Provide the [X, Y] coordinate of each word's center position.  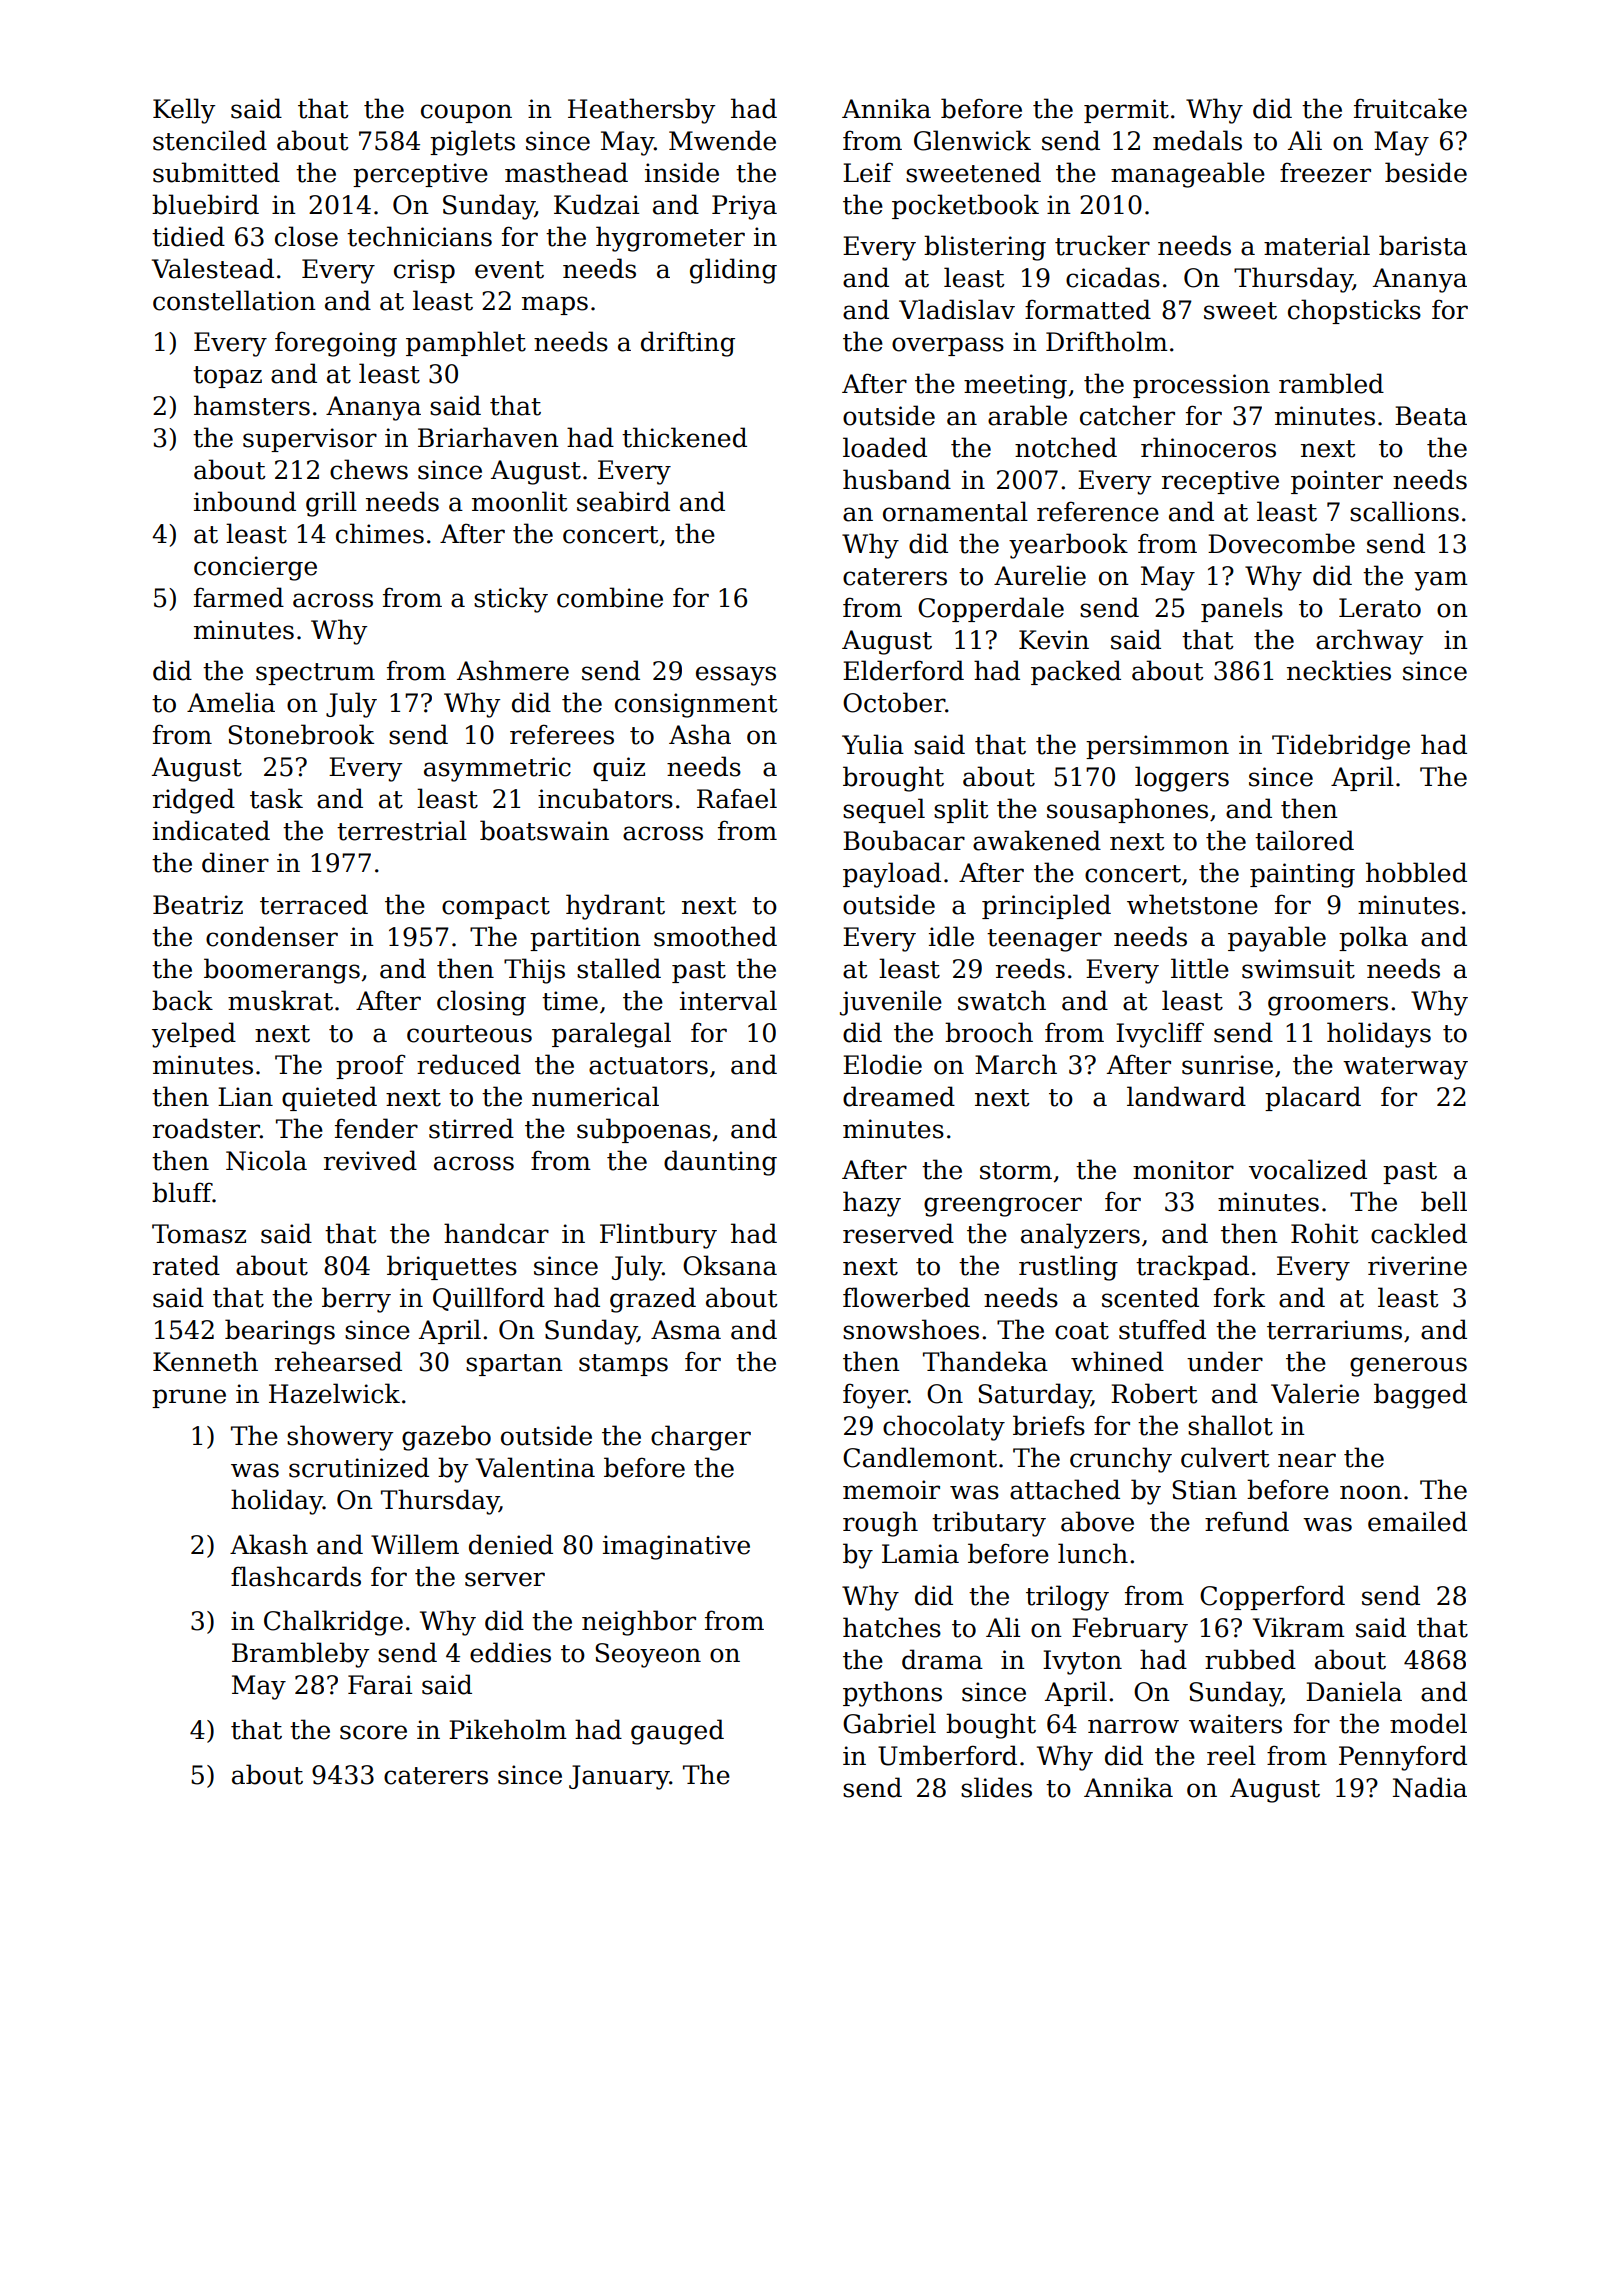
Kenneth [205, 1361]
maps [555, 305]
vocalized [1308, 1169]
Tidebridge [1341, 747]
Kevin [1054, 640]
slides [996, 1787]
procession [1201, 386]
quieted [329, 1098]
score [373, 1732]
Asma [686, 1330]
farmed [239, 597]
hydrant [615, 907]
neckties [1339, 670]
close [306, 236]
